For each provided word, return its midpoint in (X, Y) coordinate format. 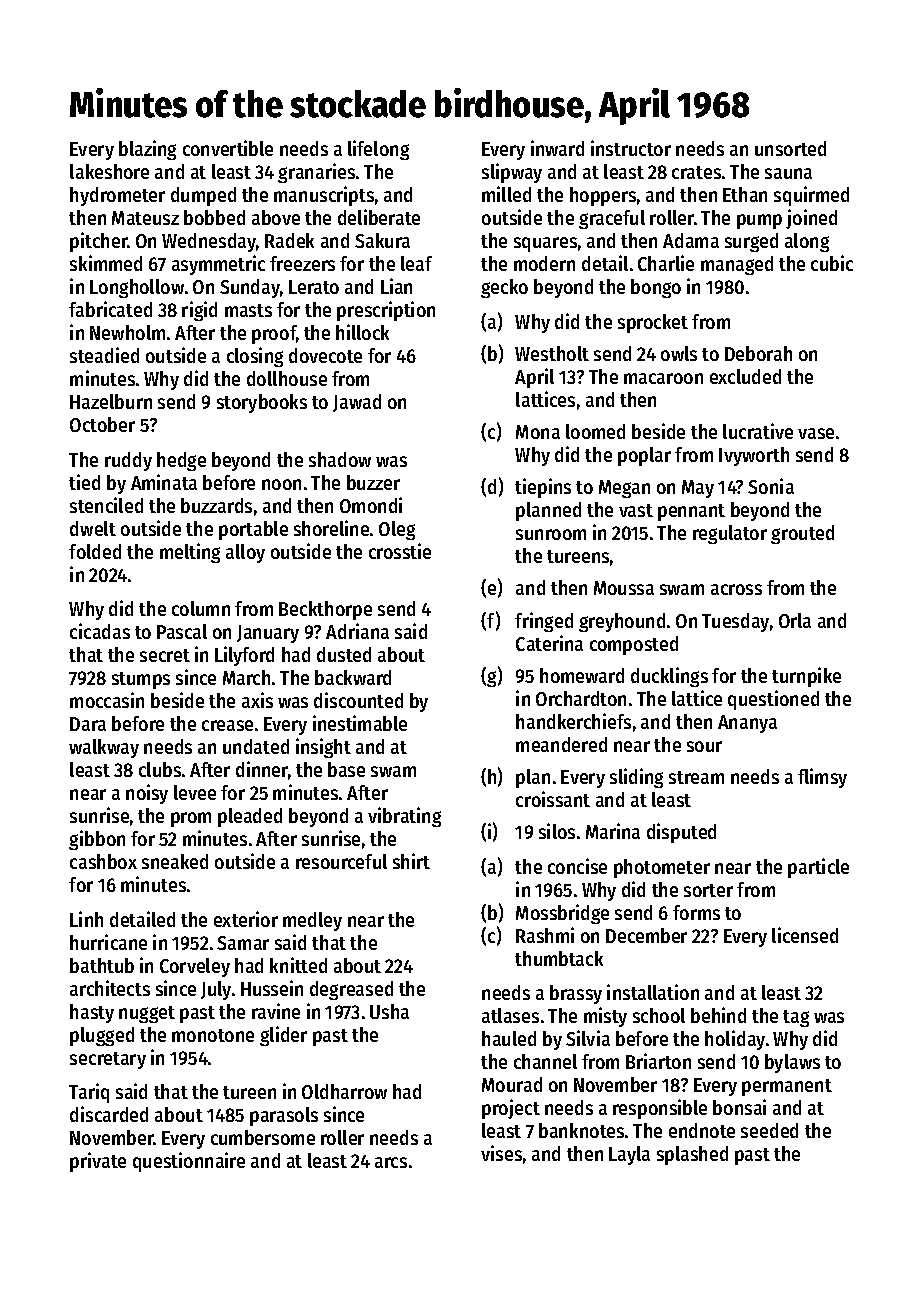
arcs (391, 1162)
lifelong (378, 150)
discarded (109, 1114)
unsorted (790, 148)
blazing (147, 150)
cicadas (100, 631)
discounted (358, 700)
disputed (681, 833)
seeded (769, 1130)
